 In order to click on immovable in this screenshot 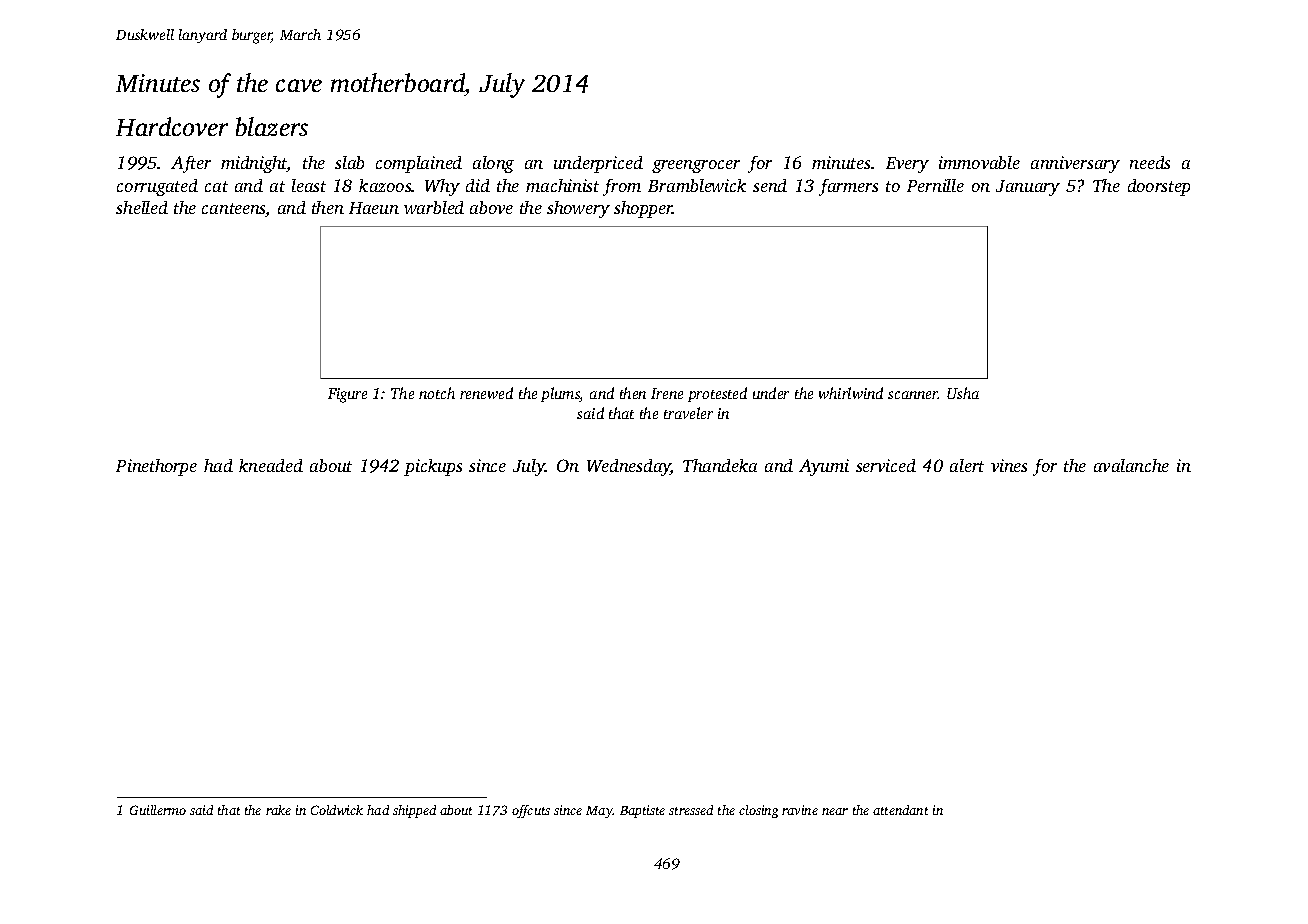, I will do `click(979, 162)`.
